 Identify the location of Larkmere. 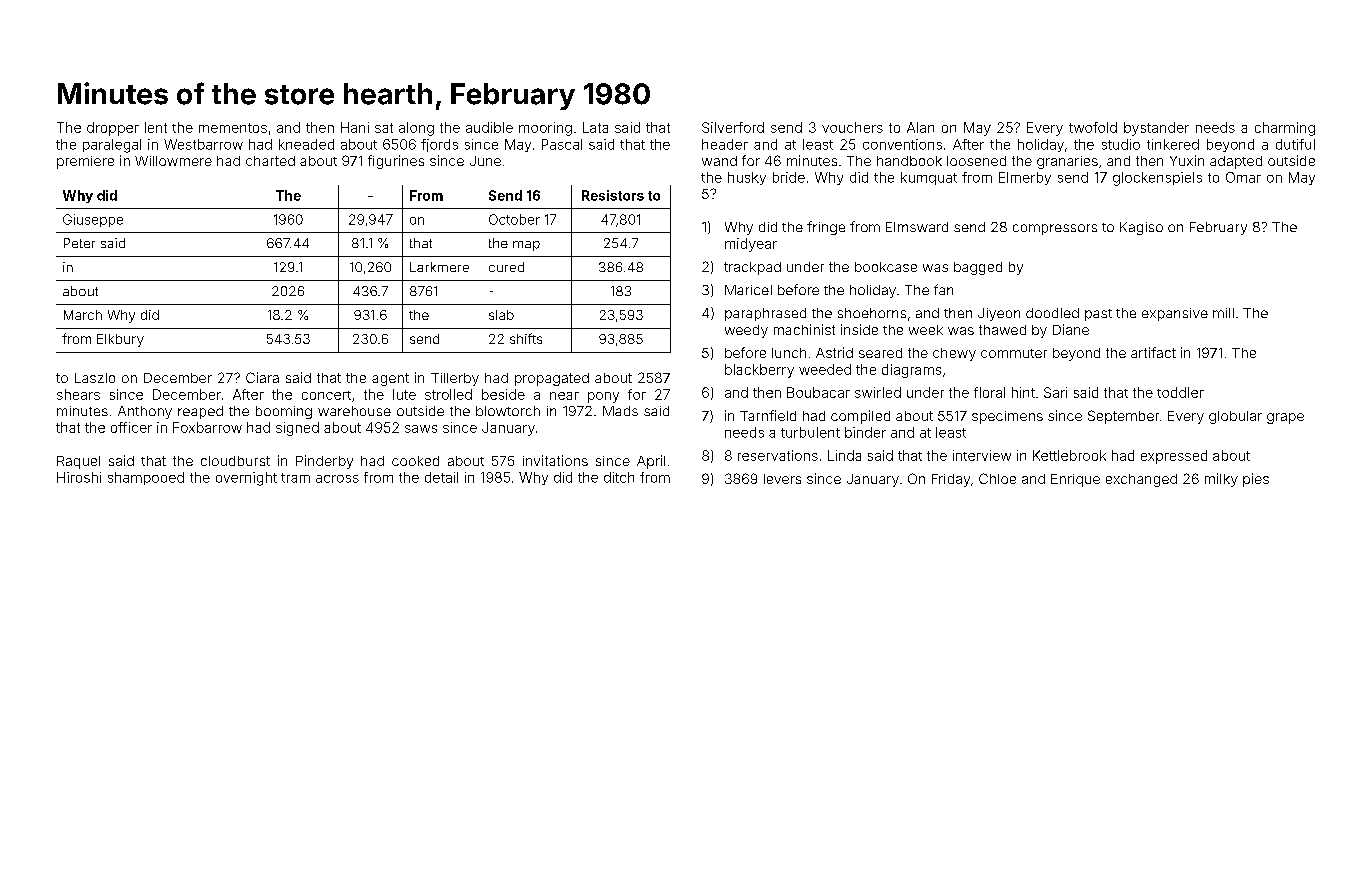
(439, 267).
